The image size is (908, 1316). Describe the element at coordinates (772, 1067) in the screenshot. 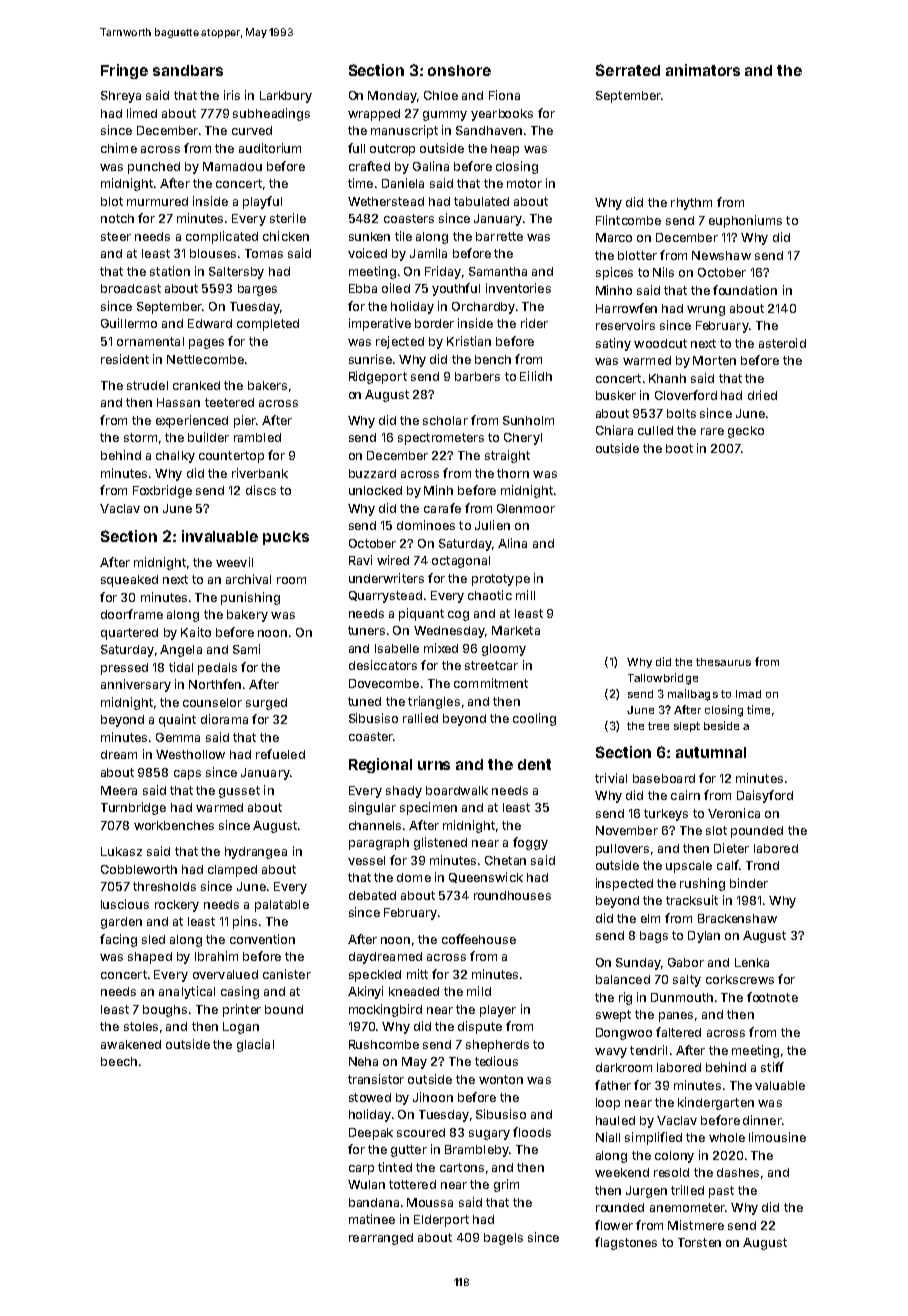

I see `stiff` at that location.
